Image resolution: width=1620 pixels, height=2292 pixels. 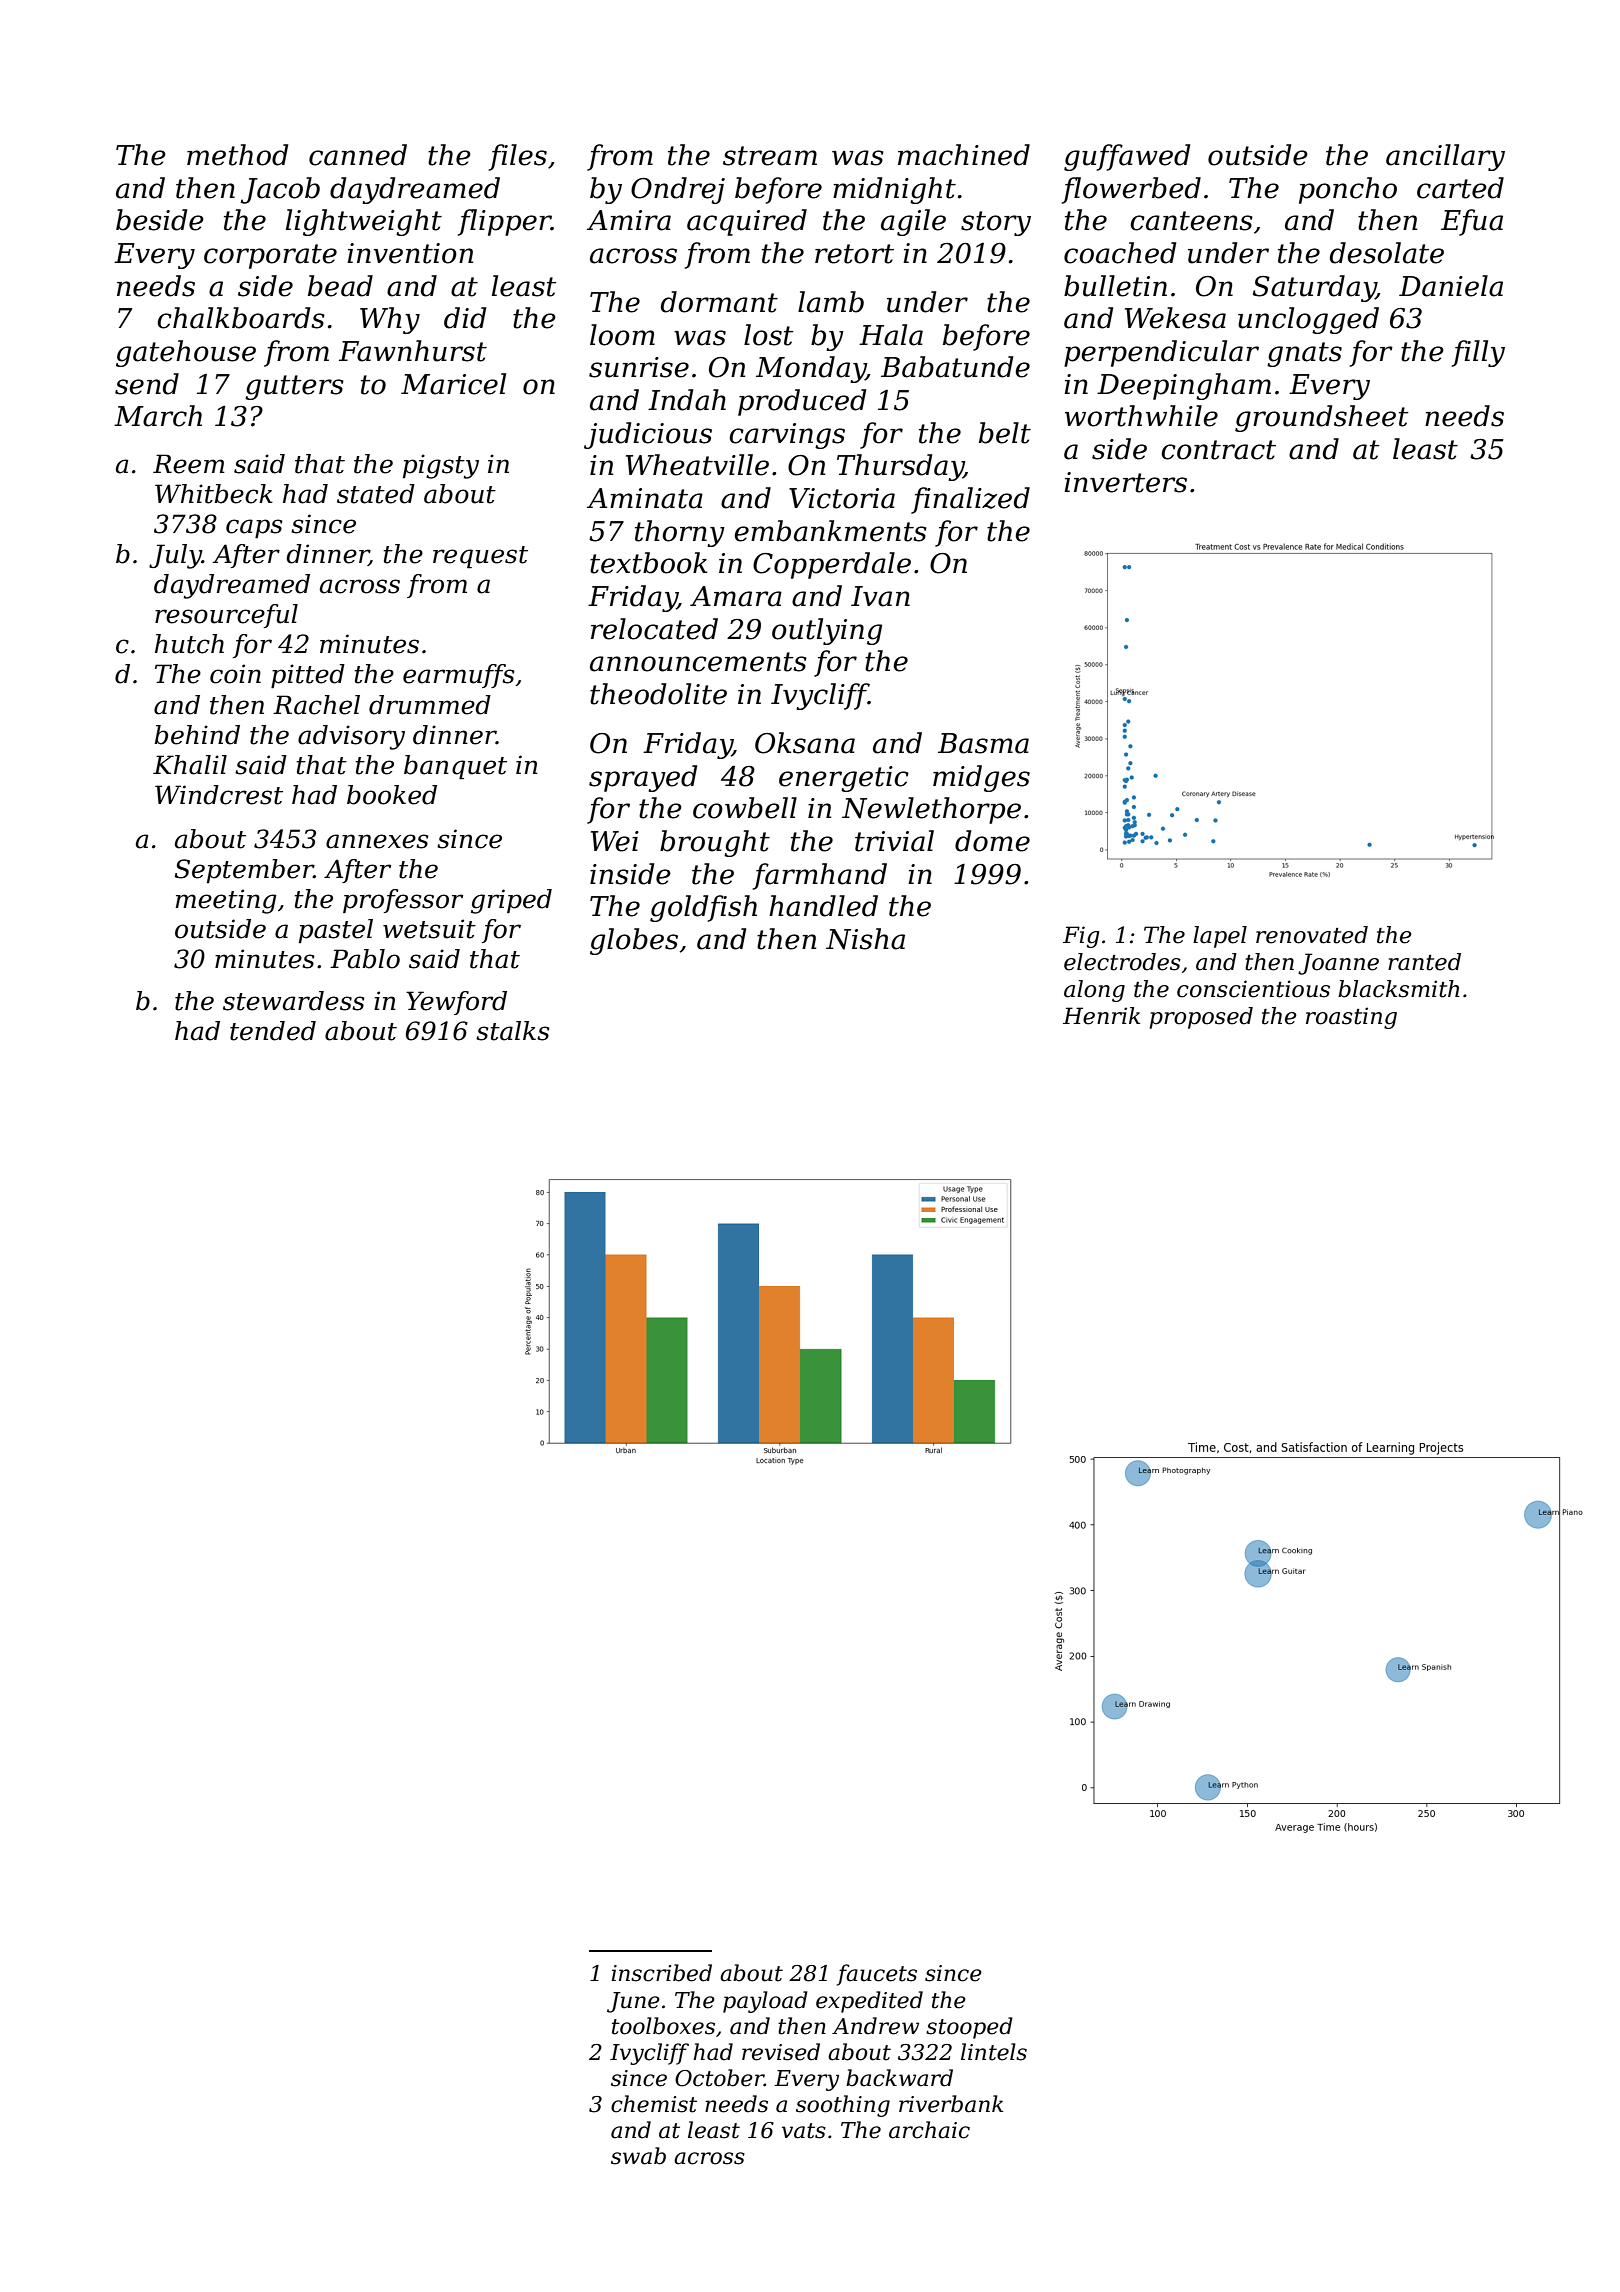 What do you see at coordinates (1101, 1016) in the screenshot?
I see `Henrik` at bounding box center [1101, 1016].
